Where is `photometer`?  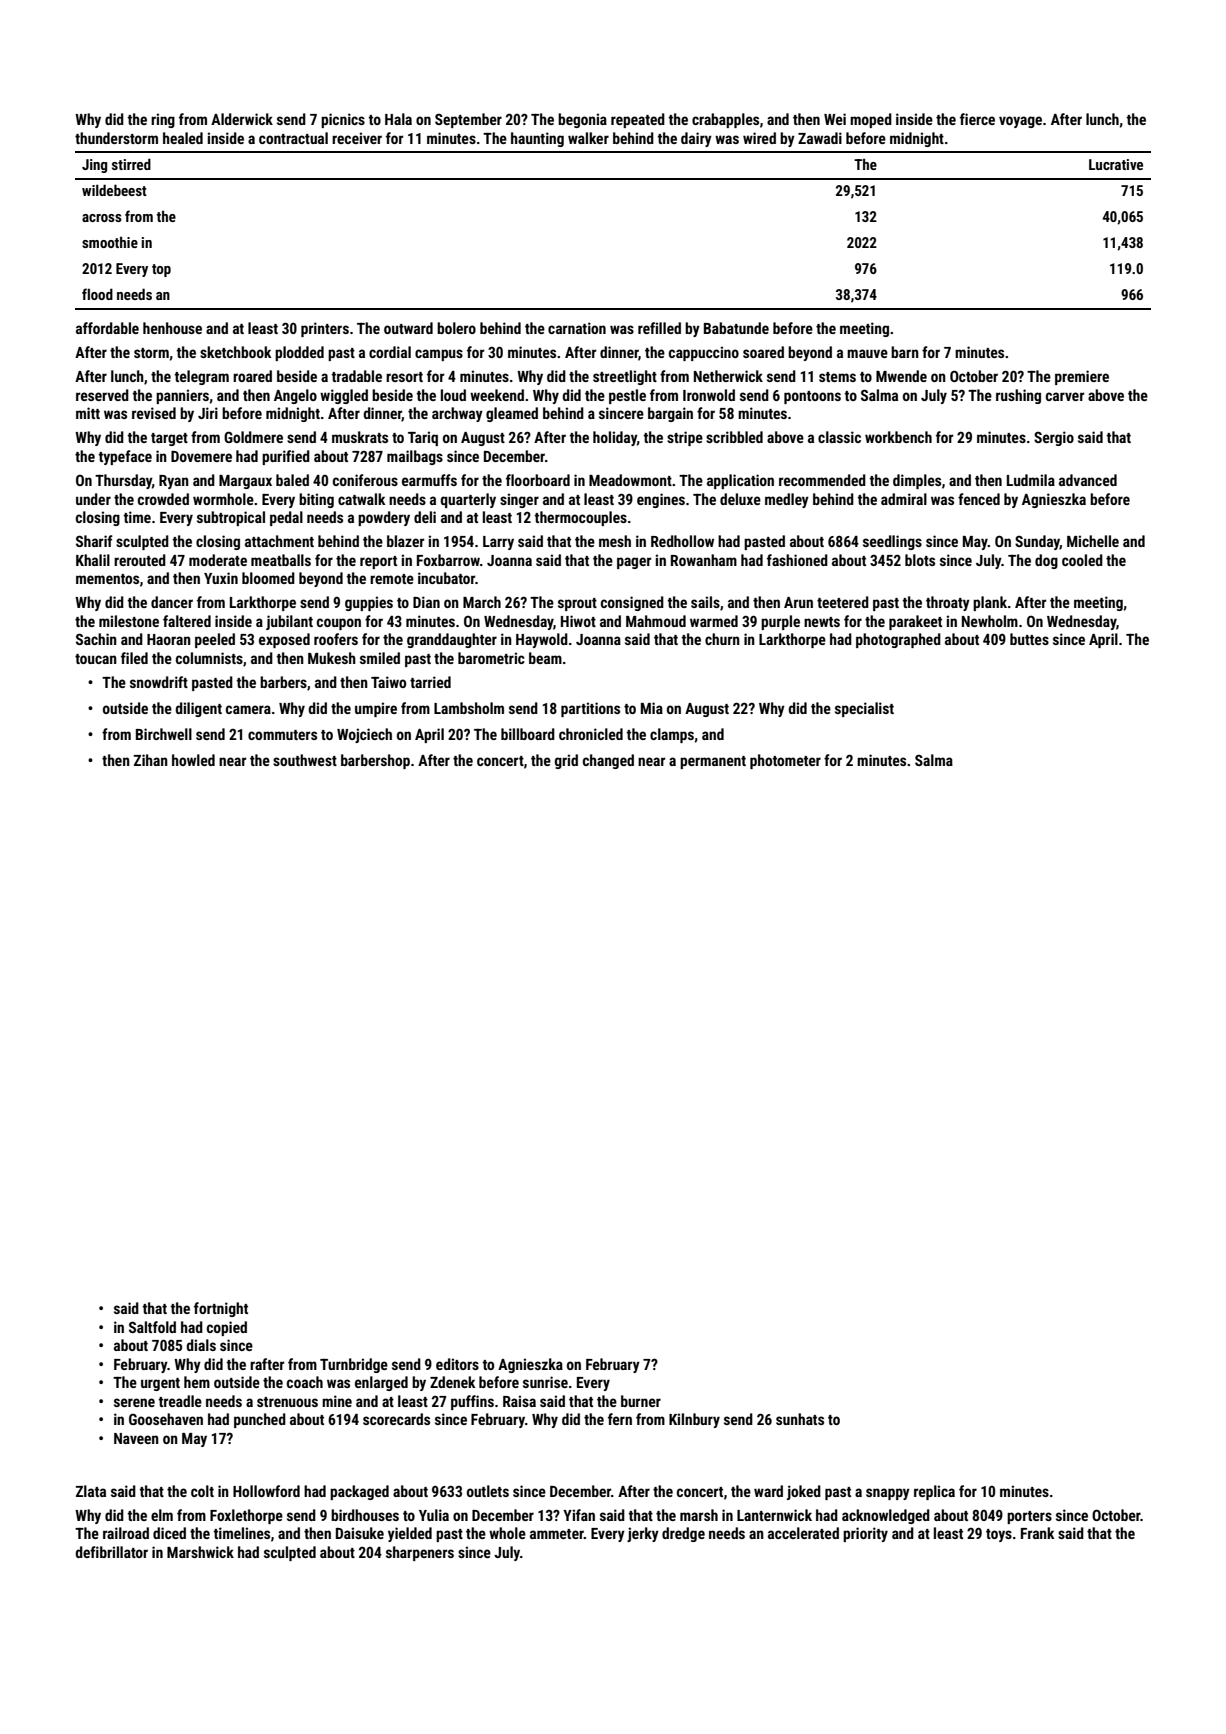
photometer is located at coordinates (785, 761).
